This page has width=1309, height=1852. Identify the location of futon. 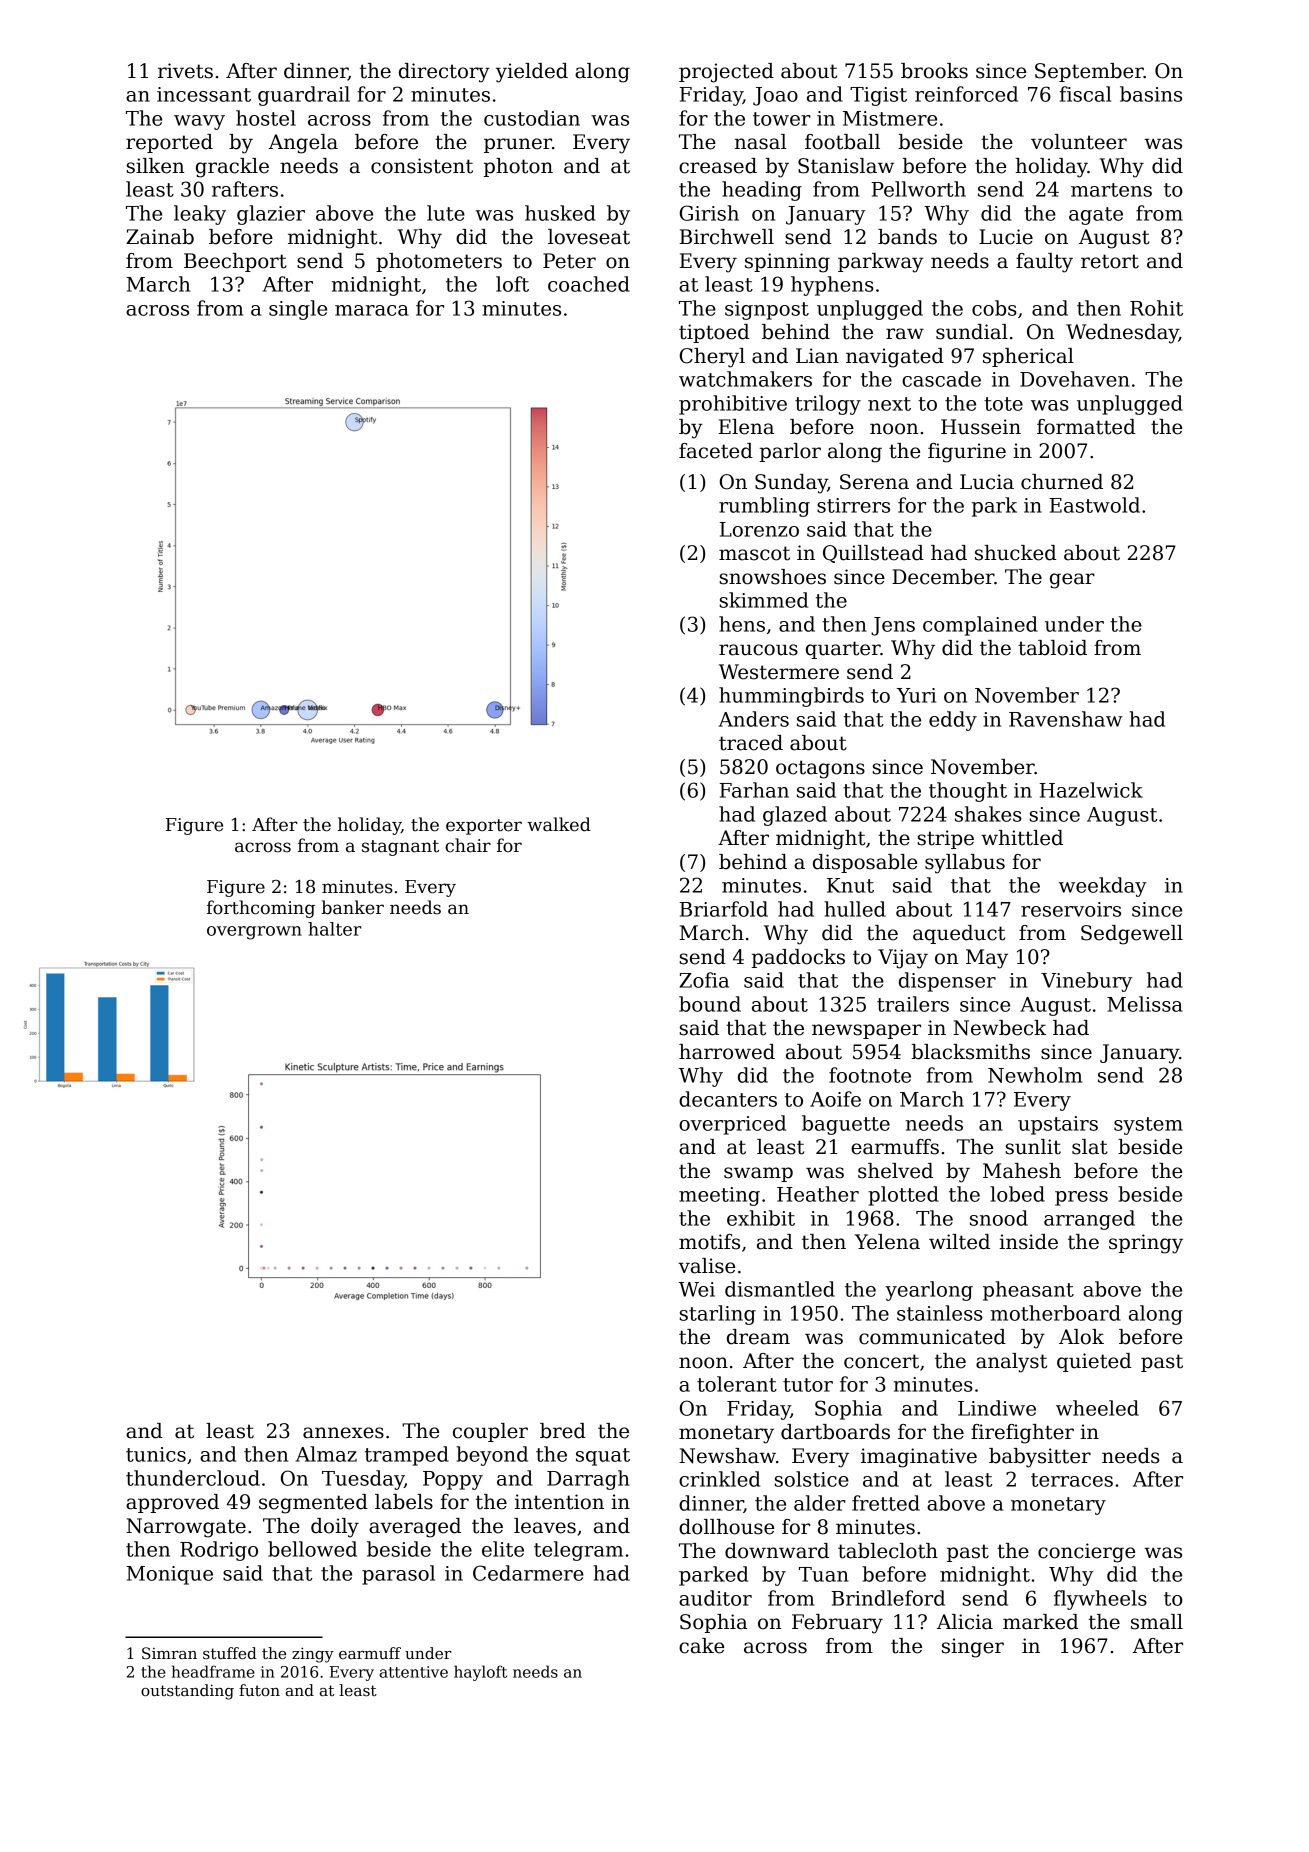
(259, 1690).
